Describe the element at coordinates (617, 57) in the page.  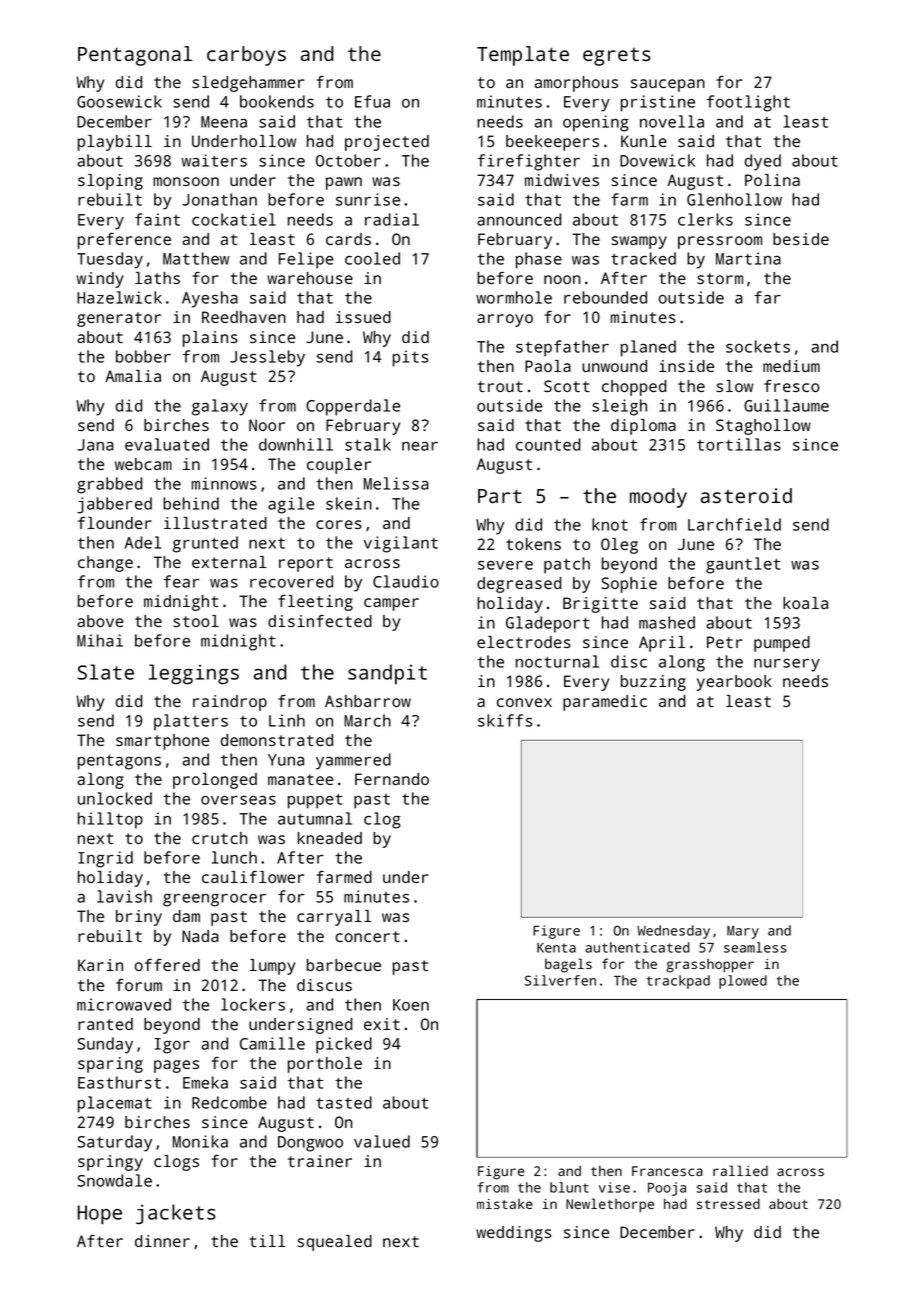
I see `egrets` at that location.
